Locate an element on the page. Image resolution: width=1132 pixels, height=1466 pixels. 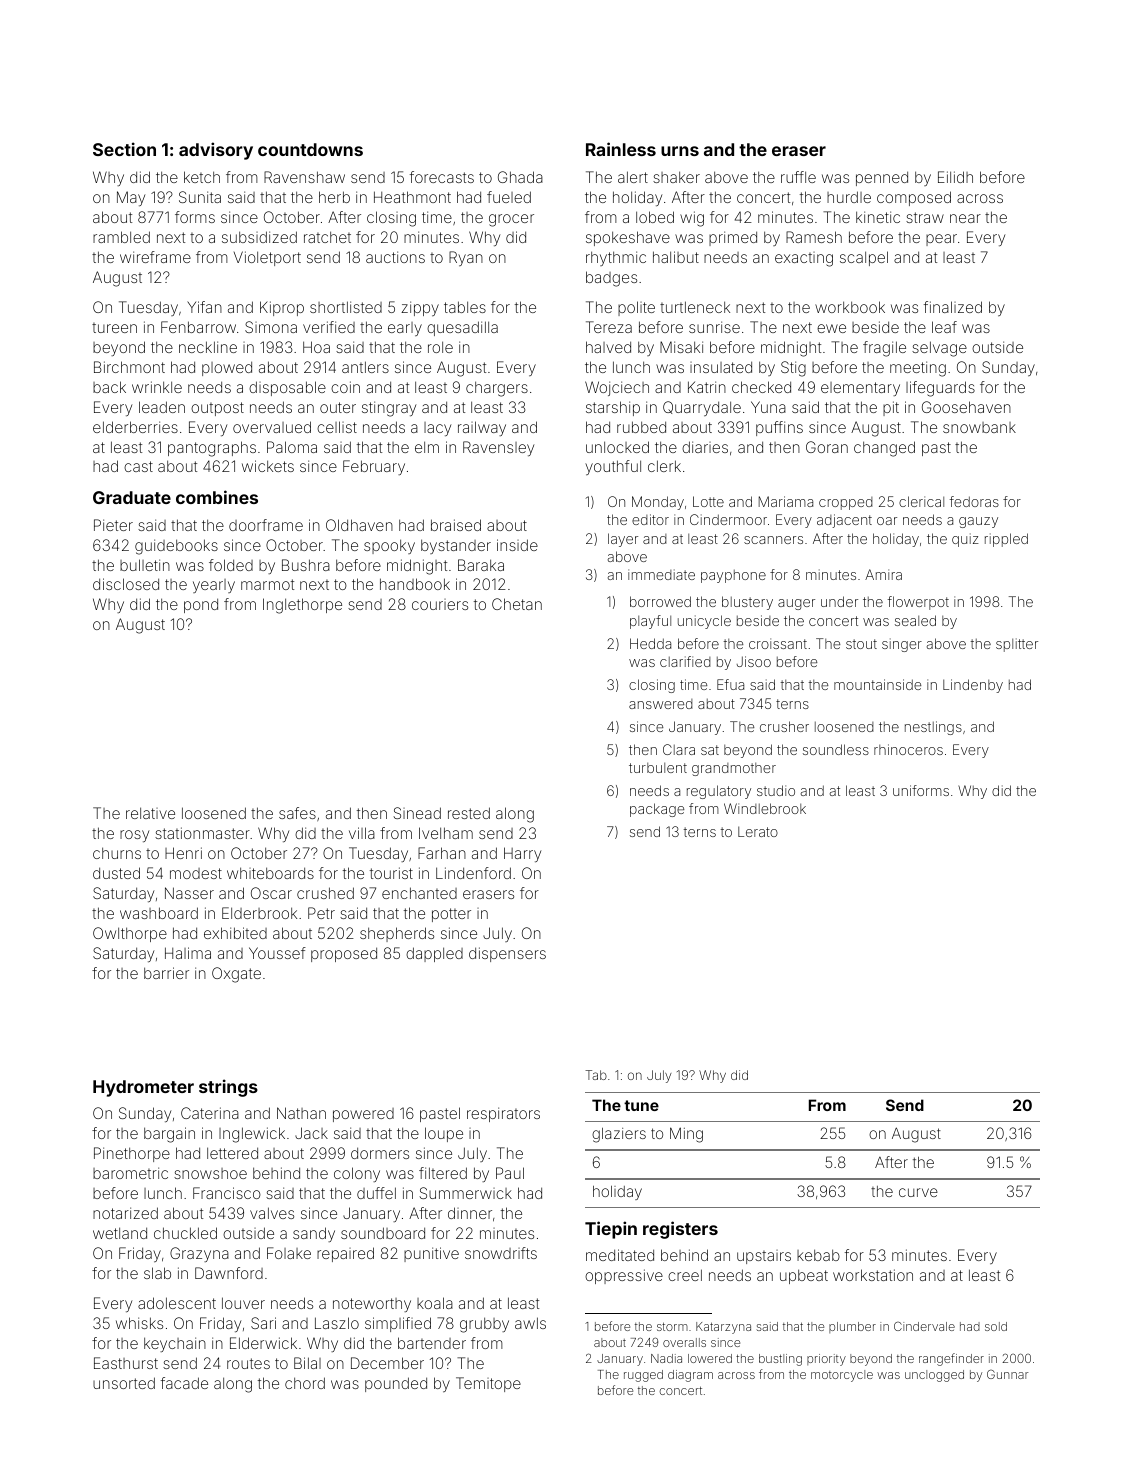
Lerato is located at coordinates (758, 831).
